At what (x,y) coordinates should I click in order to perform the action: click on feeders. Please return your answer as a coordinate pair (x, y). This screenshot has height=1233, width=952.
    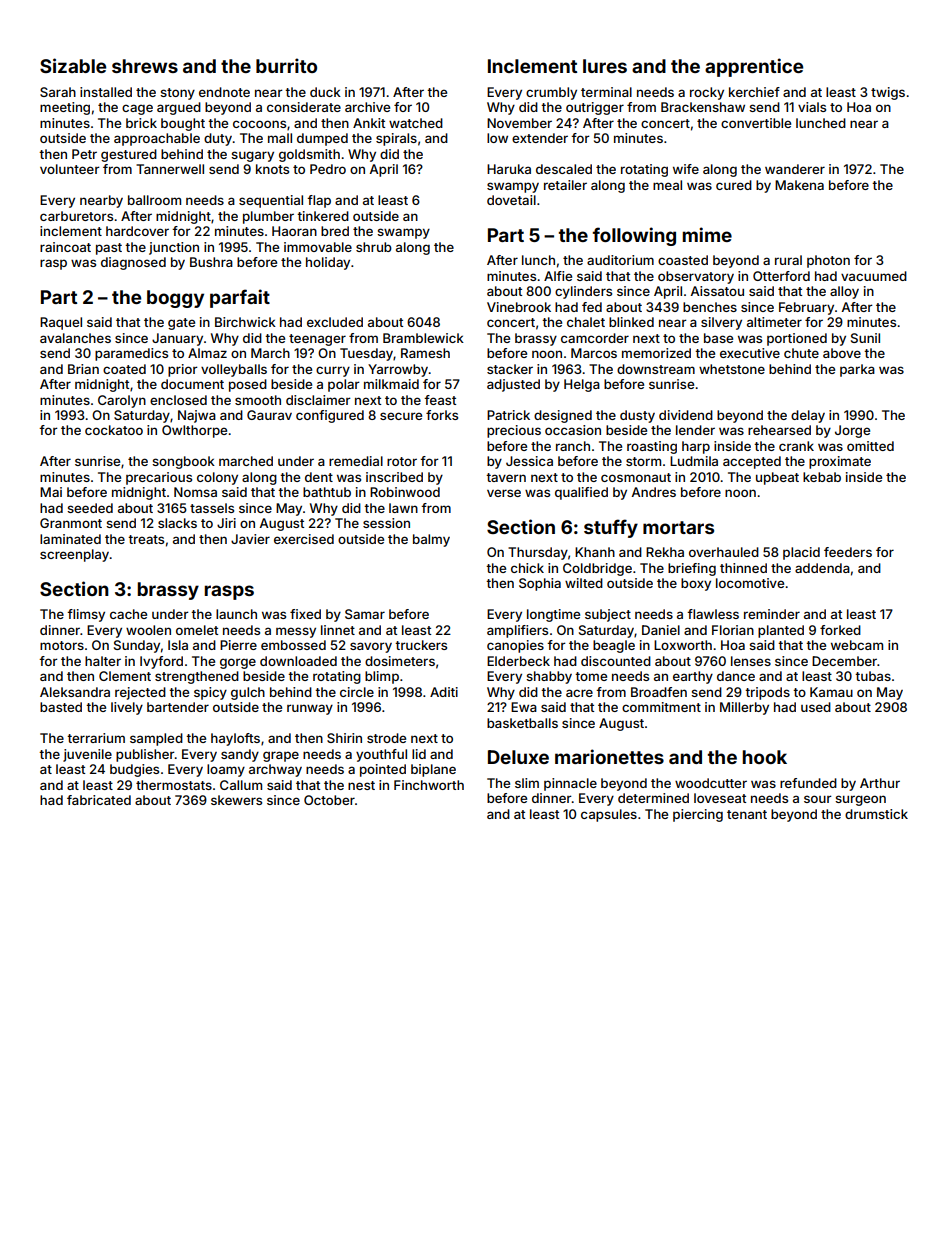
    Looking at the image, I should click on (848, 552).
